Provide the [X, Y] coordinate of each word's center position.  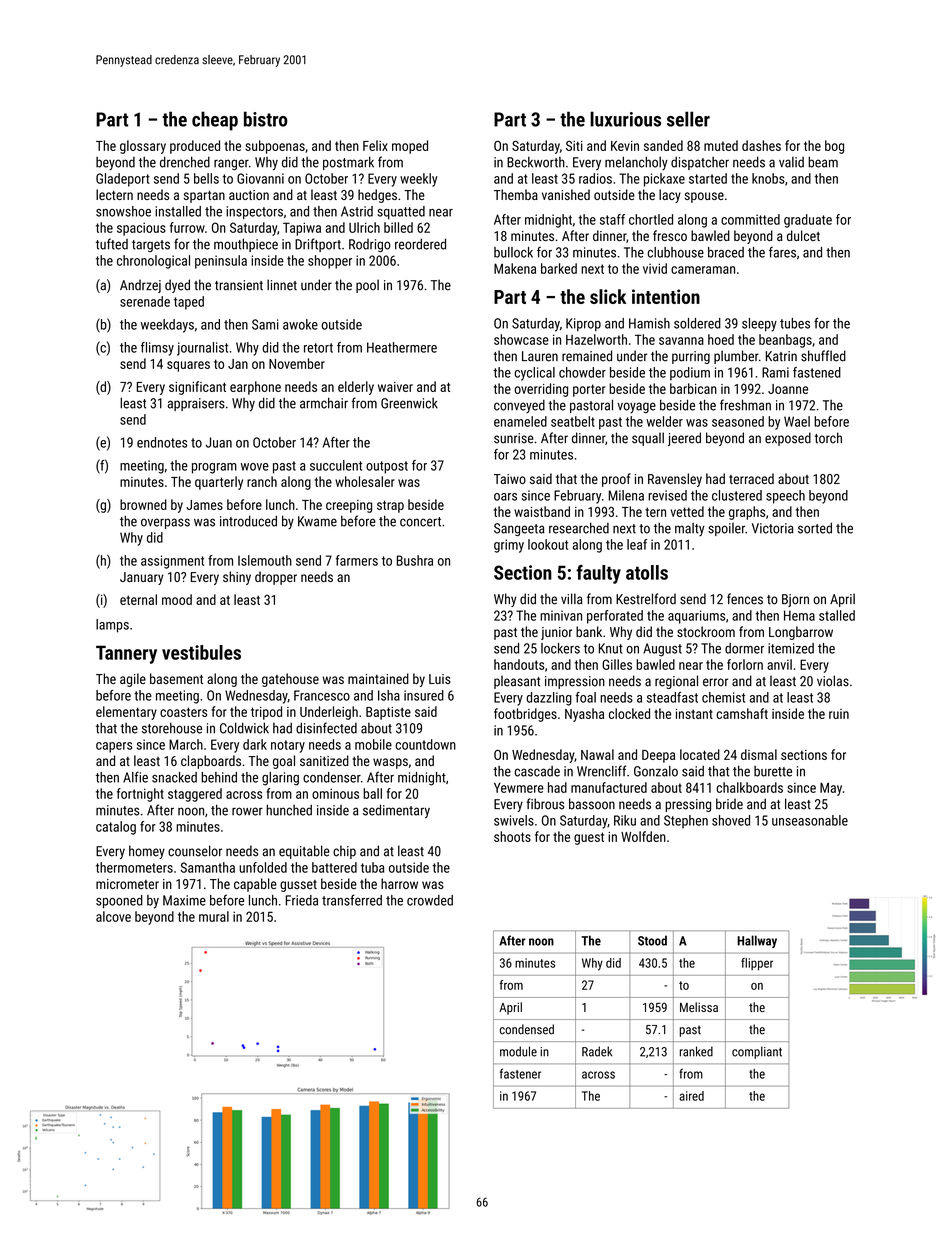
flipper [757, 964]
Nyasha [584, 715]
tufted [112, 244]
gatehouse [290, 680]
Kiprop [583, 324]
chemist [723, 697]
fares [782, 252]
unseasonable [810, 820]
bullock [513, 252]
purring [691, 357]
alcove [113, 916]
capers [114, 747]
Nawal [597, 754]
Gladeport [123, 180]
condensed [527, 1029]
